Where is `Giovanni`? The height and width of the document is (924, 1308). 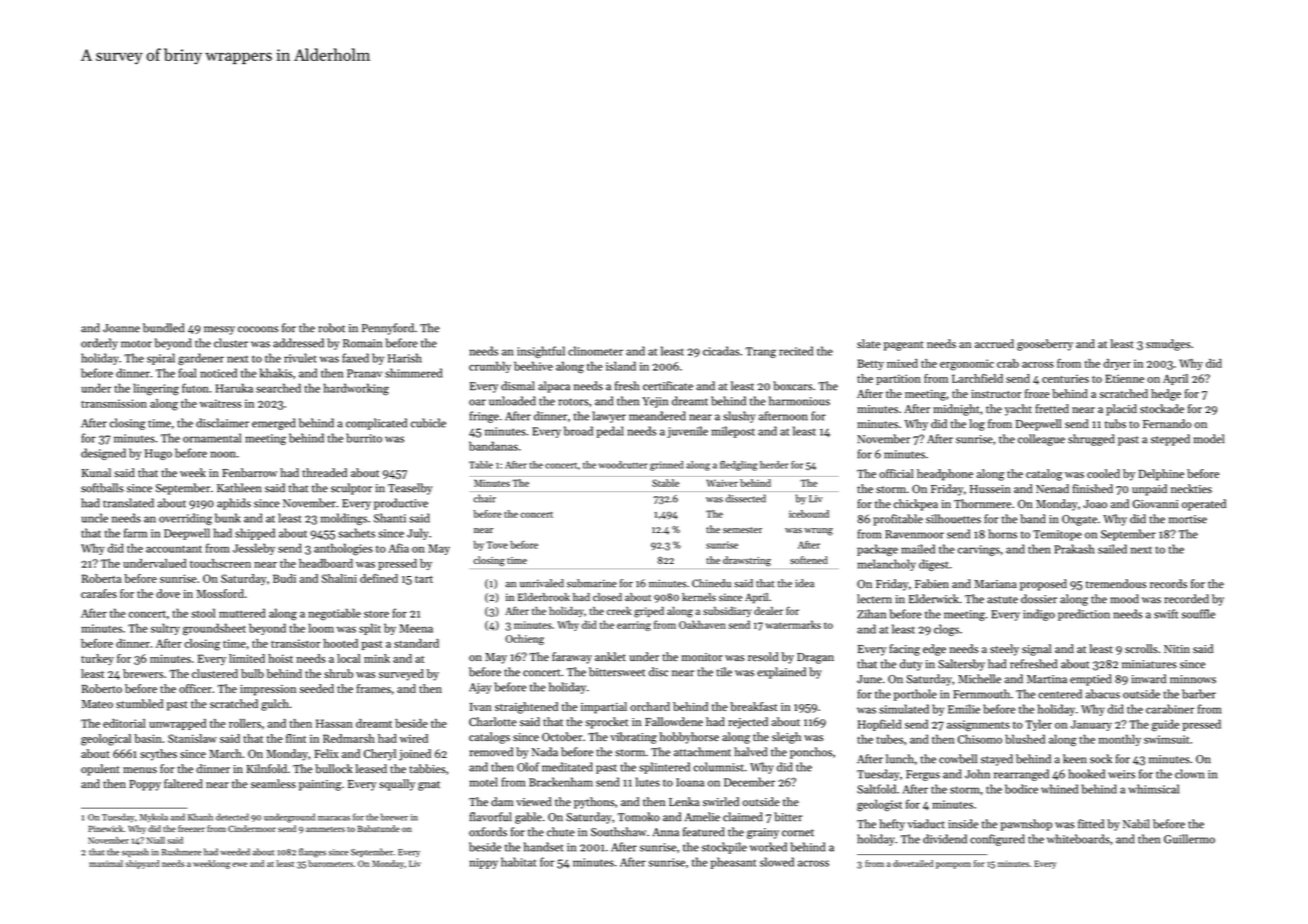 Giovanni is located at coordinates (1155, 504).
